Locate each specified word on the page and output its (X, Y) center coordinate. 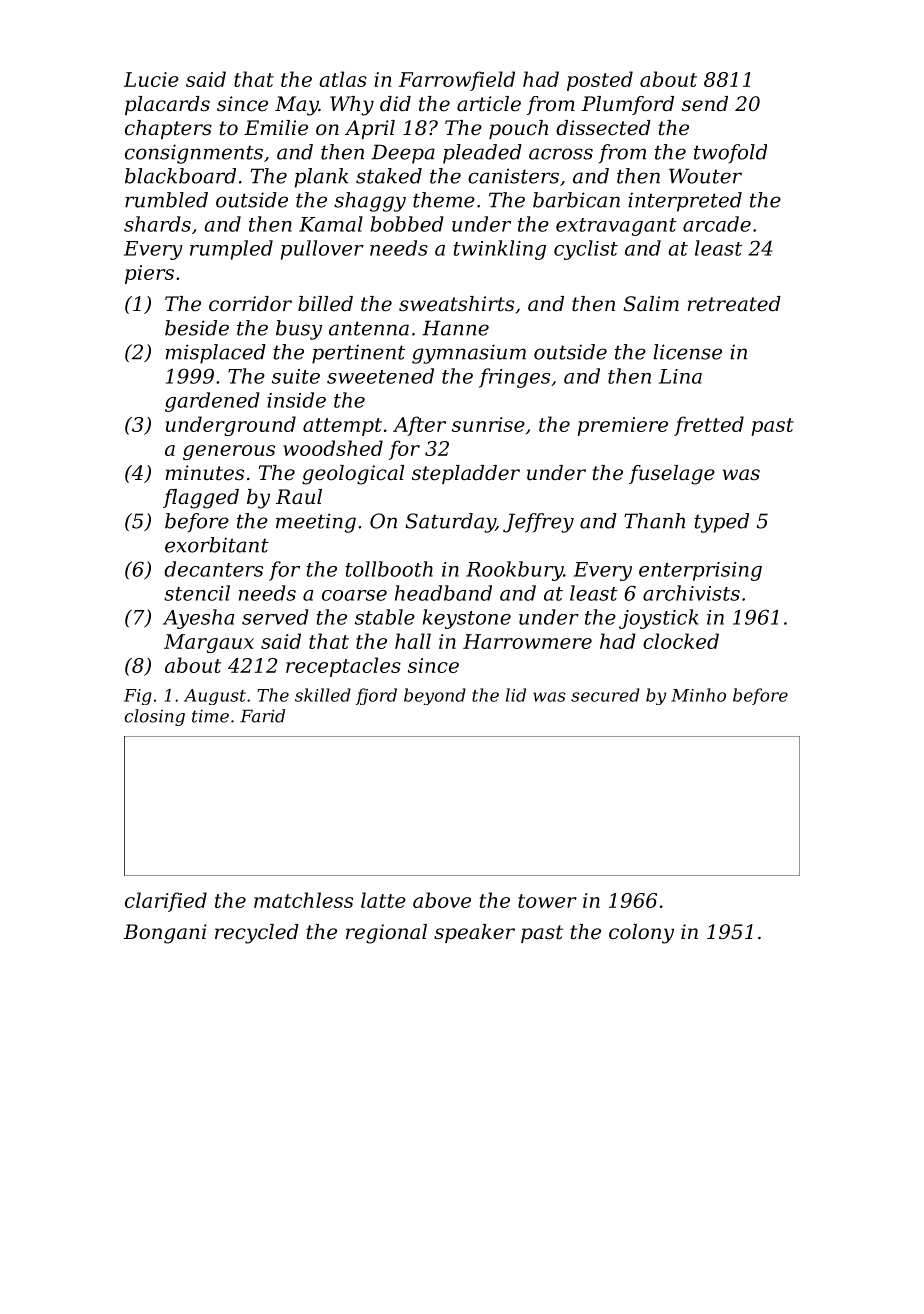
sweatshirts (456, 304)
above (442, 900)
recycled (257, 934)
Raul (299, 497)
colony (641, 934)
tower (547, 901)
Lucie (151, 79)
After (419, 426)
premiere (622, 426)
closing (155, 717)
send (705, 104)
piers (149, 274)
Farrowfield (457, 81)
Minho (698, 695)
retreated (734, 304)
